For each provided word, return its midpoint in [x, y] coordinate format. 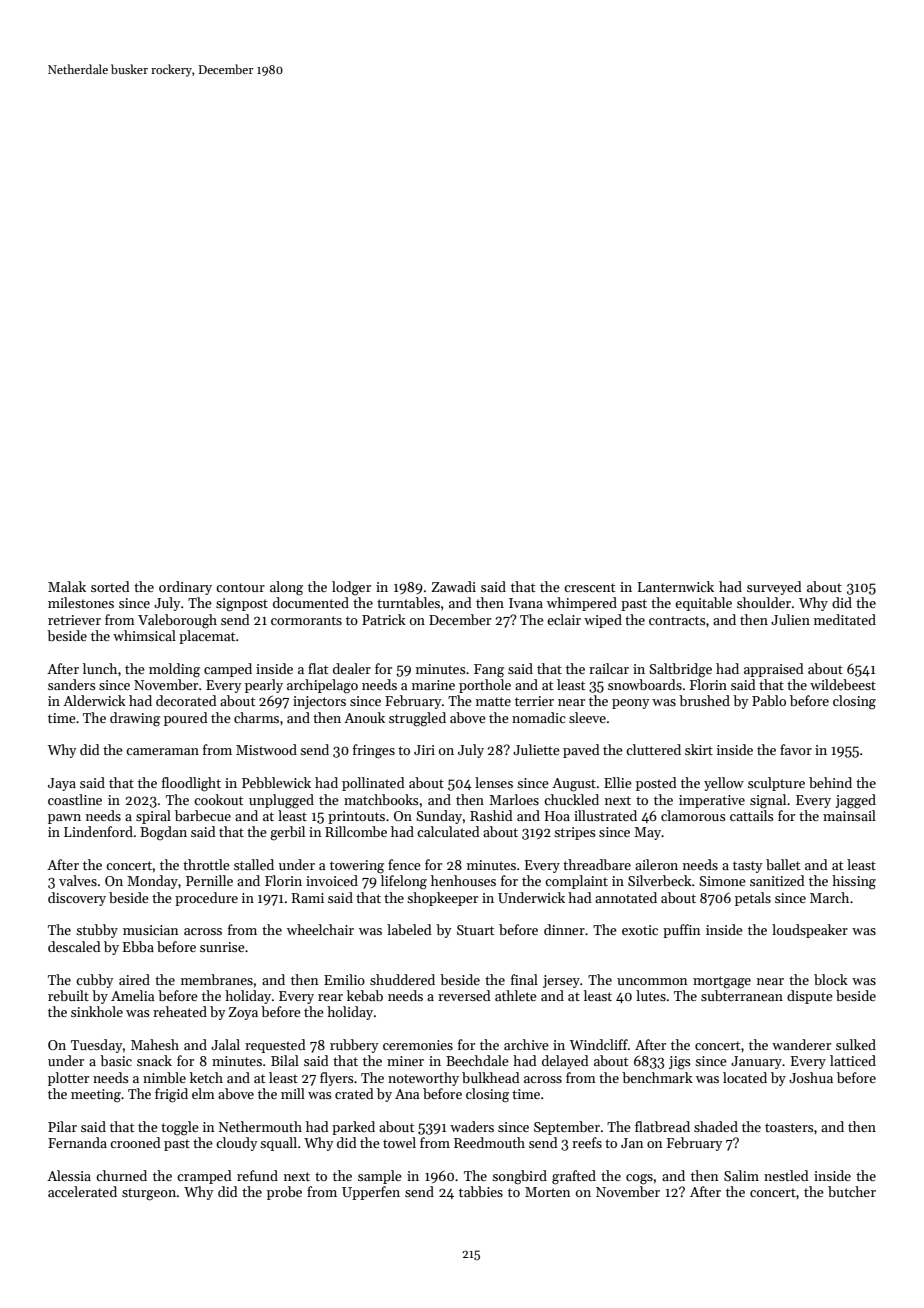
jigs [680, 1063]
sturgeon [149, 1194]
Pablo [769, 700]
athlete [516, 995]
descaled [74, 946]
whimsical [144, 635]
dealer [352, 668]
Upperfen [371, 1193]
